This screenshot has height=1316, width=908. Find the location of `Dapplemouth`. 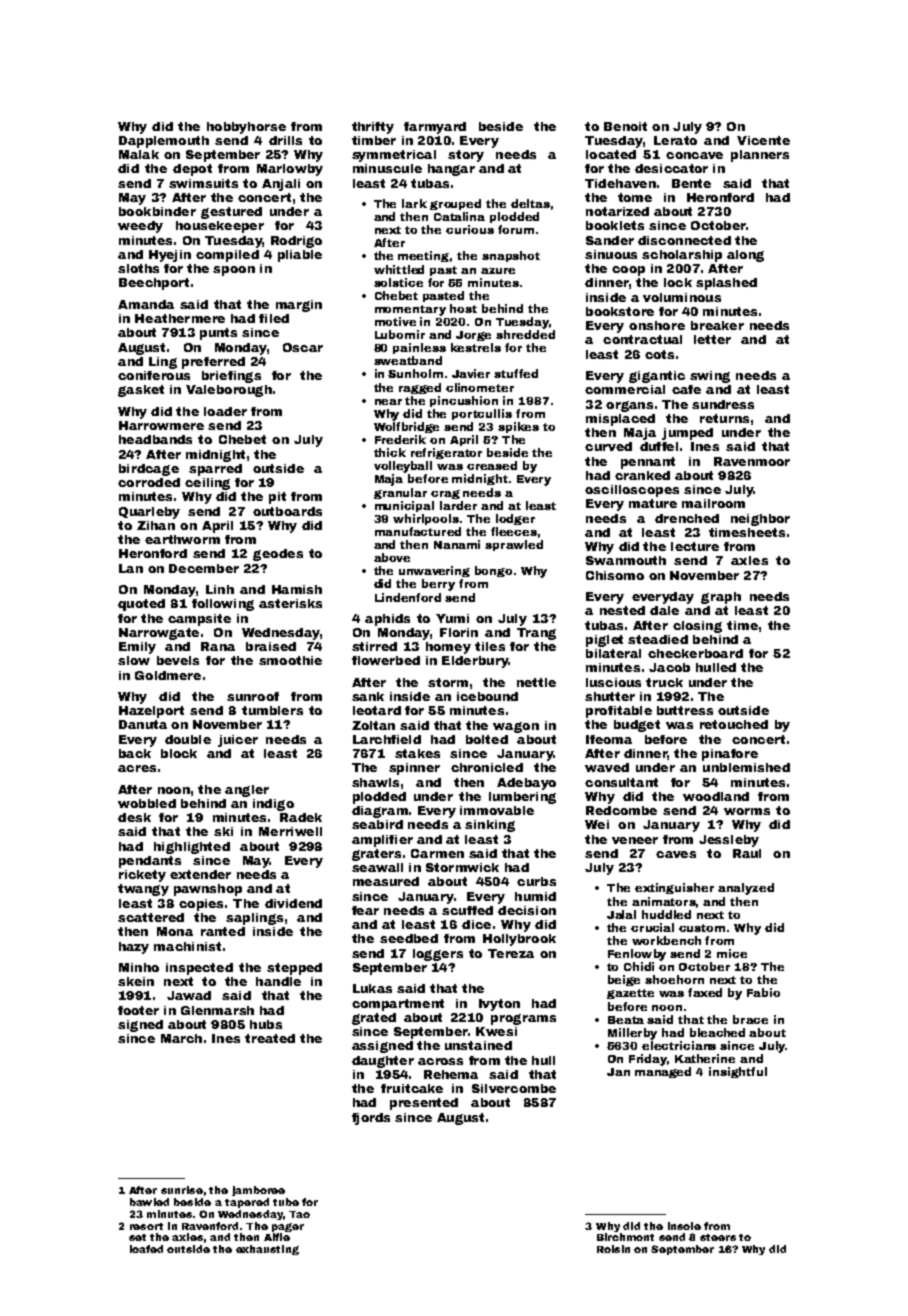

Dapplemouth is located at coordinates (164, 142).
